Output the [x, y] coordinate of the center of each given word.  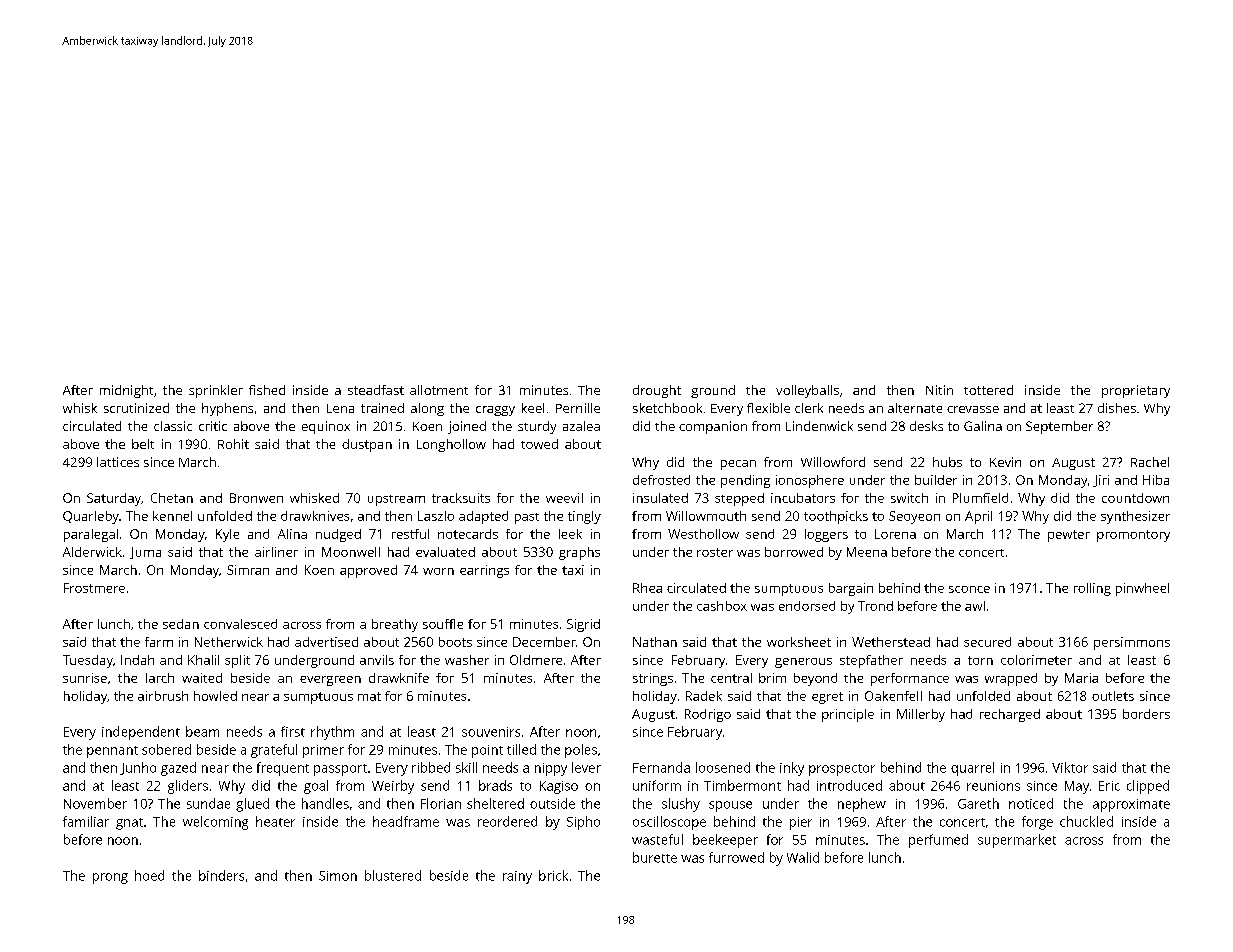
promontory [1133, 536]
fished [267, 390]
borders [1146, 714]
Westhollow [703, 534]
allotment [439, 390]
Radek [704, 696]
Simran [248, 570]
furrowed [736, 857]
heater [275, 821]
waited [202, 678]
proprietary [1136, 391]
